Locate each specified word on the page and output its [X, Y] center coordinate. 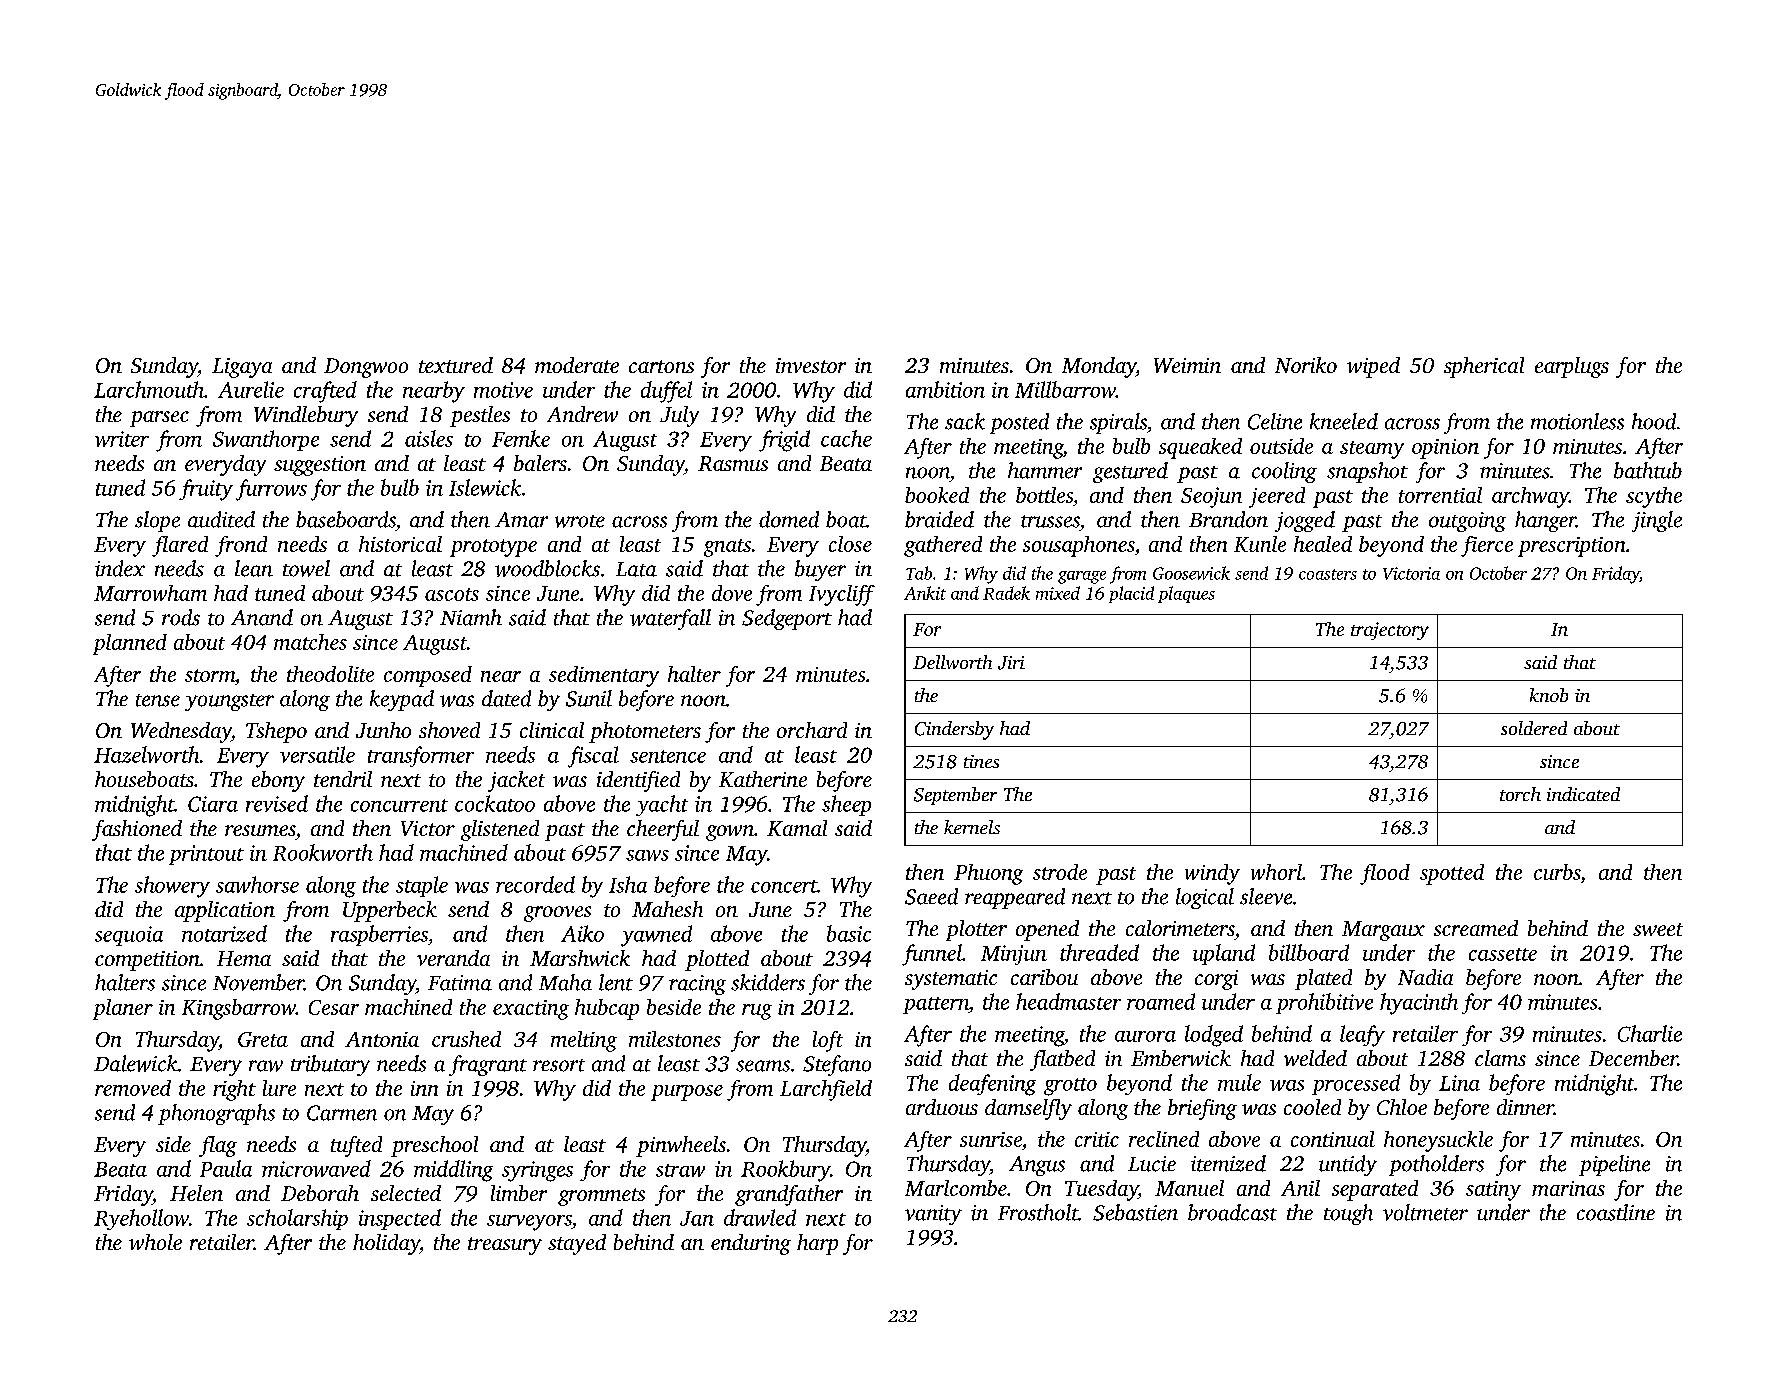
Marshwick [580, 958]
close [850, 544]
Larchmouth [149, 389]
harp [817, 1244]
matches [310, 642]
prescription [1571, 547]
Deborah [320, 1193]
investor [811, 365]
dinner [1525, 1107]
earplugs [1572, 367]
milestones [675, 1039]
